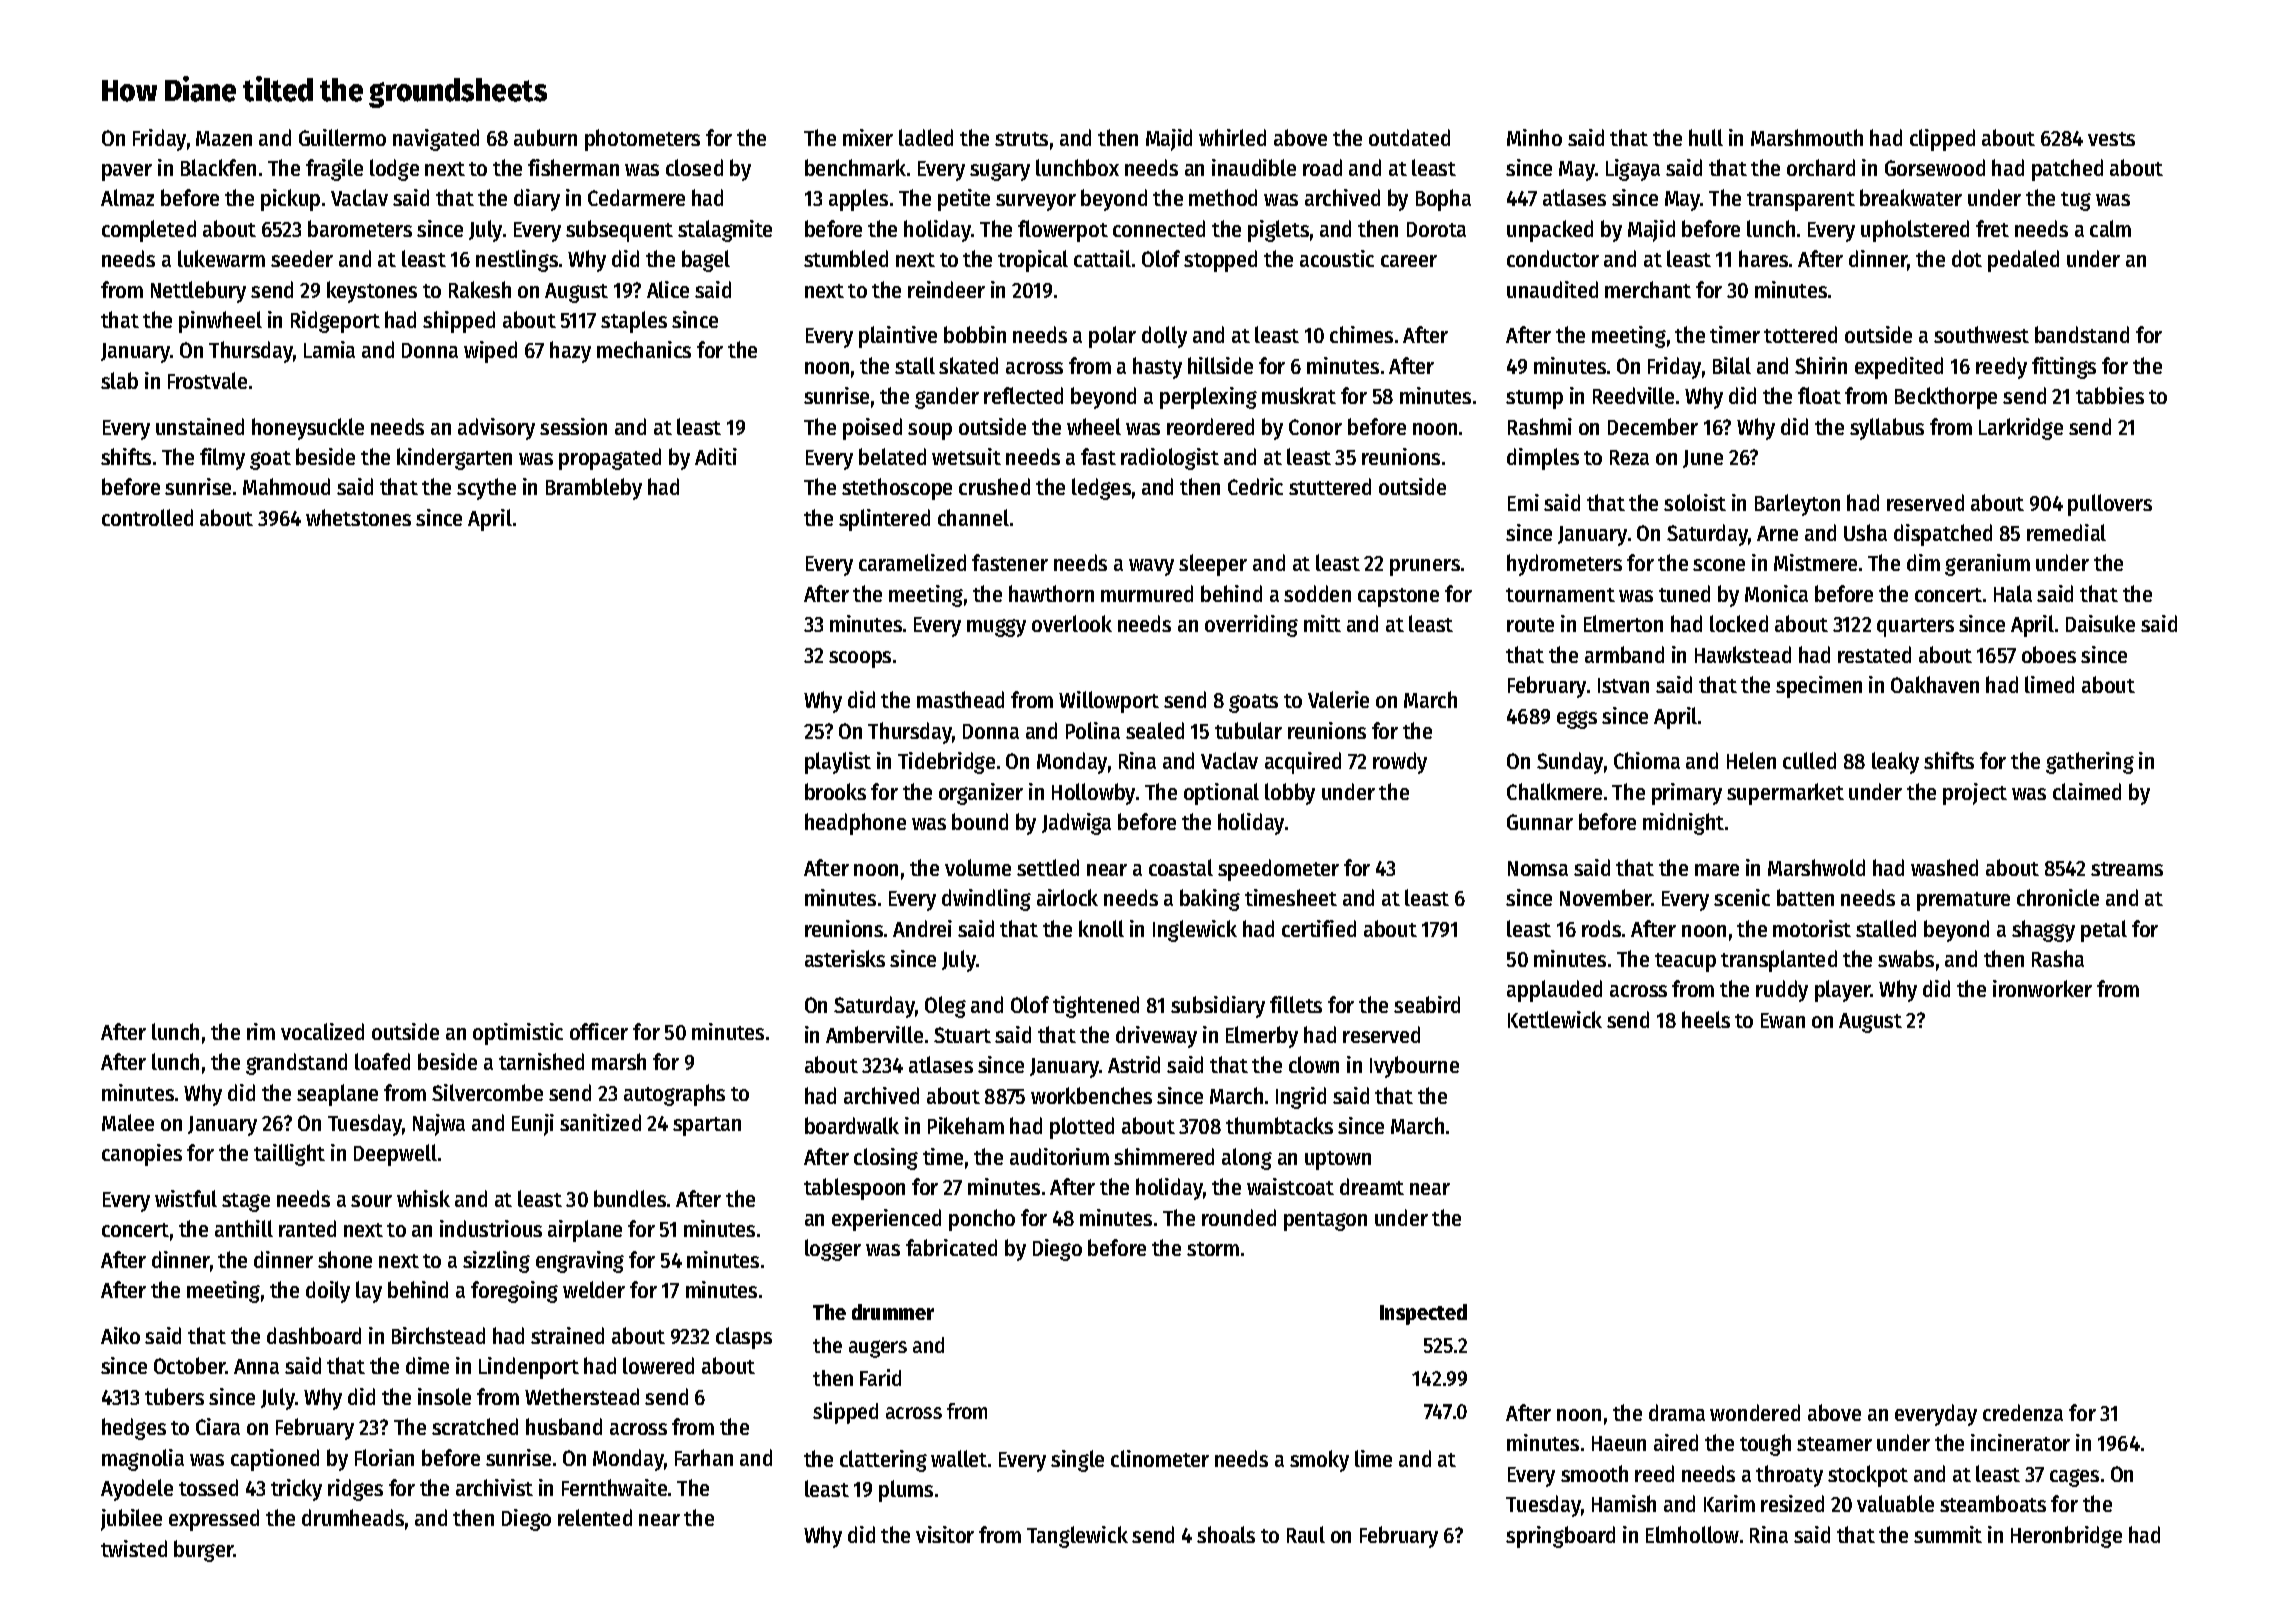 The height and width of the screenshot is (1614, 2282). I want to click on expressed, so click(214, 1520).
